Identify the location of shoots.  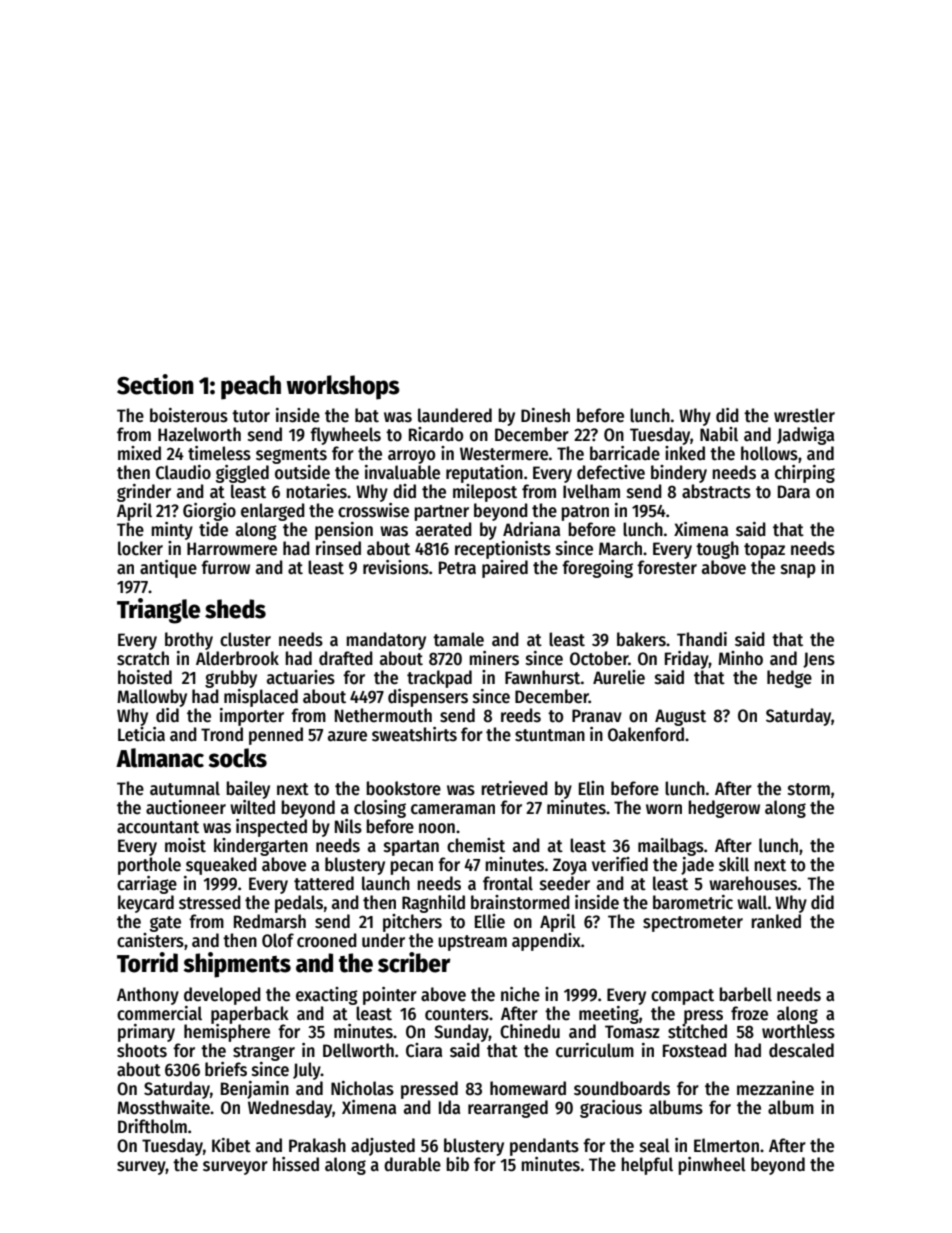
(142, 1050).
